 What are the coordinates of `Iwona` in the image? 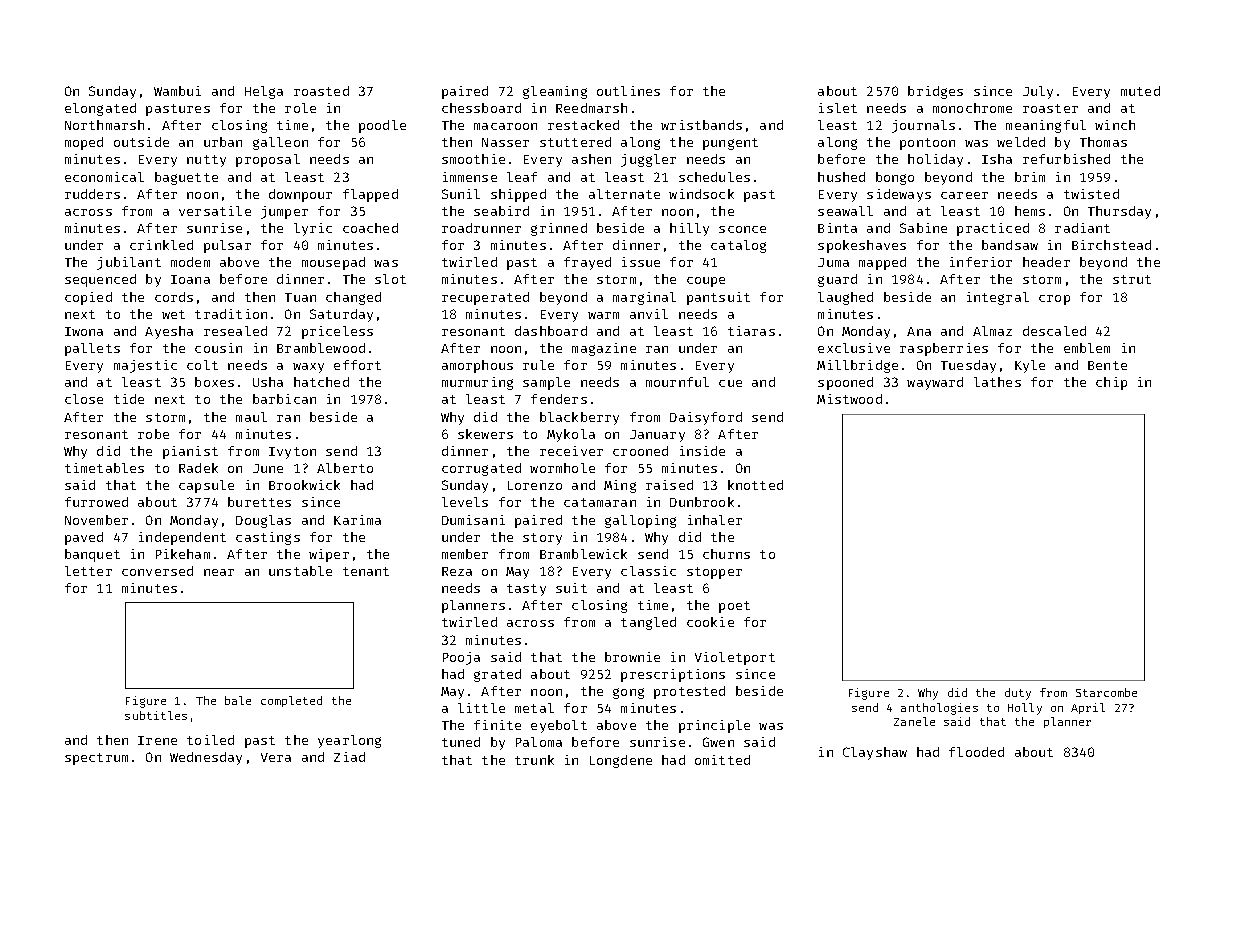 It's located at (84, 331).
